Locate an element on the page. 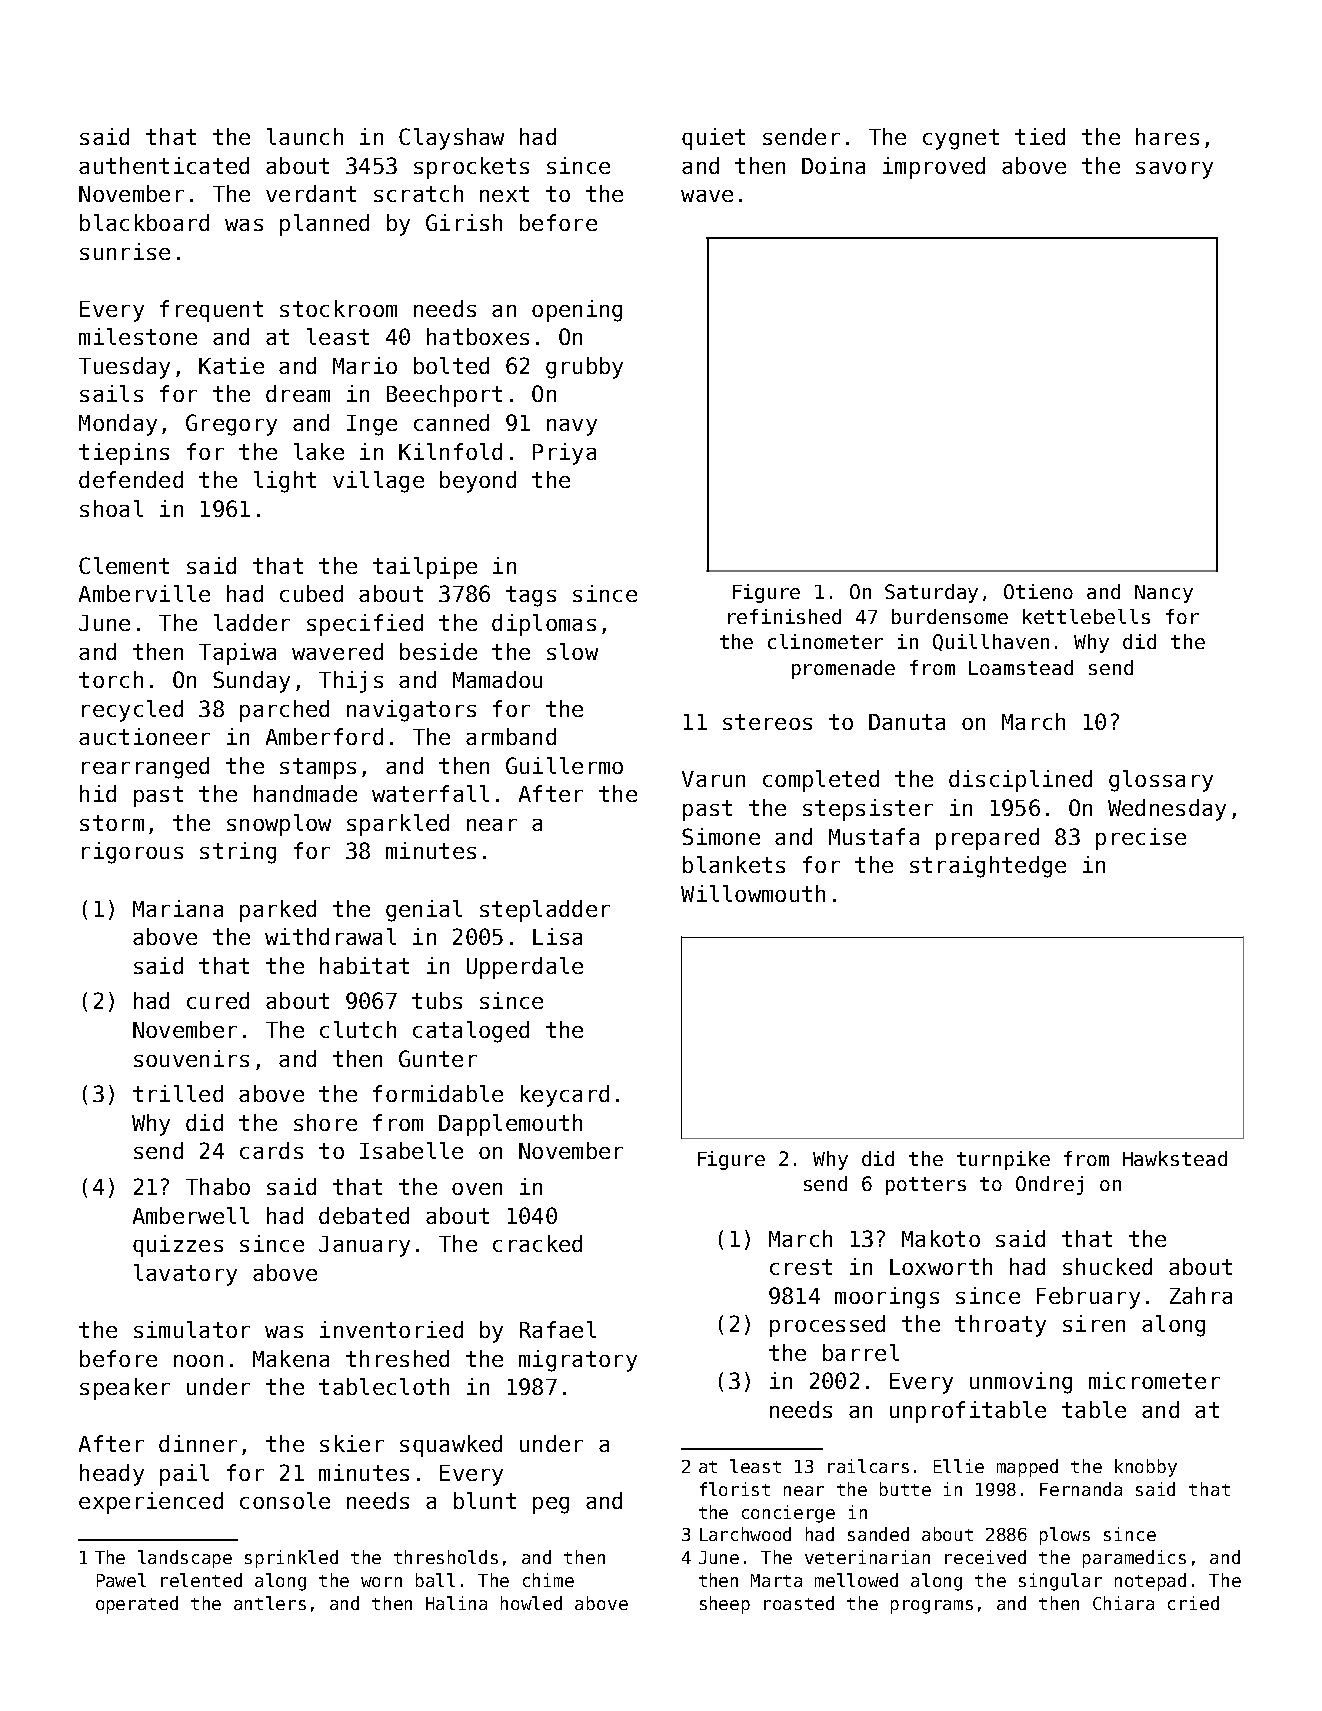  keycard is located at coordinates (565, 1096).
